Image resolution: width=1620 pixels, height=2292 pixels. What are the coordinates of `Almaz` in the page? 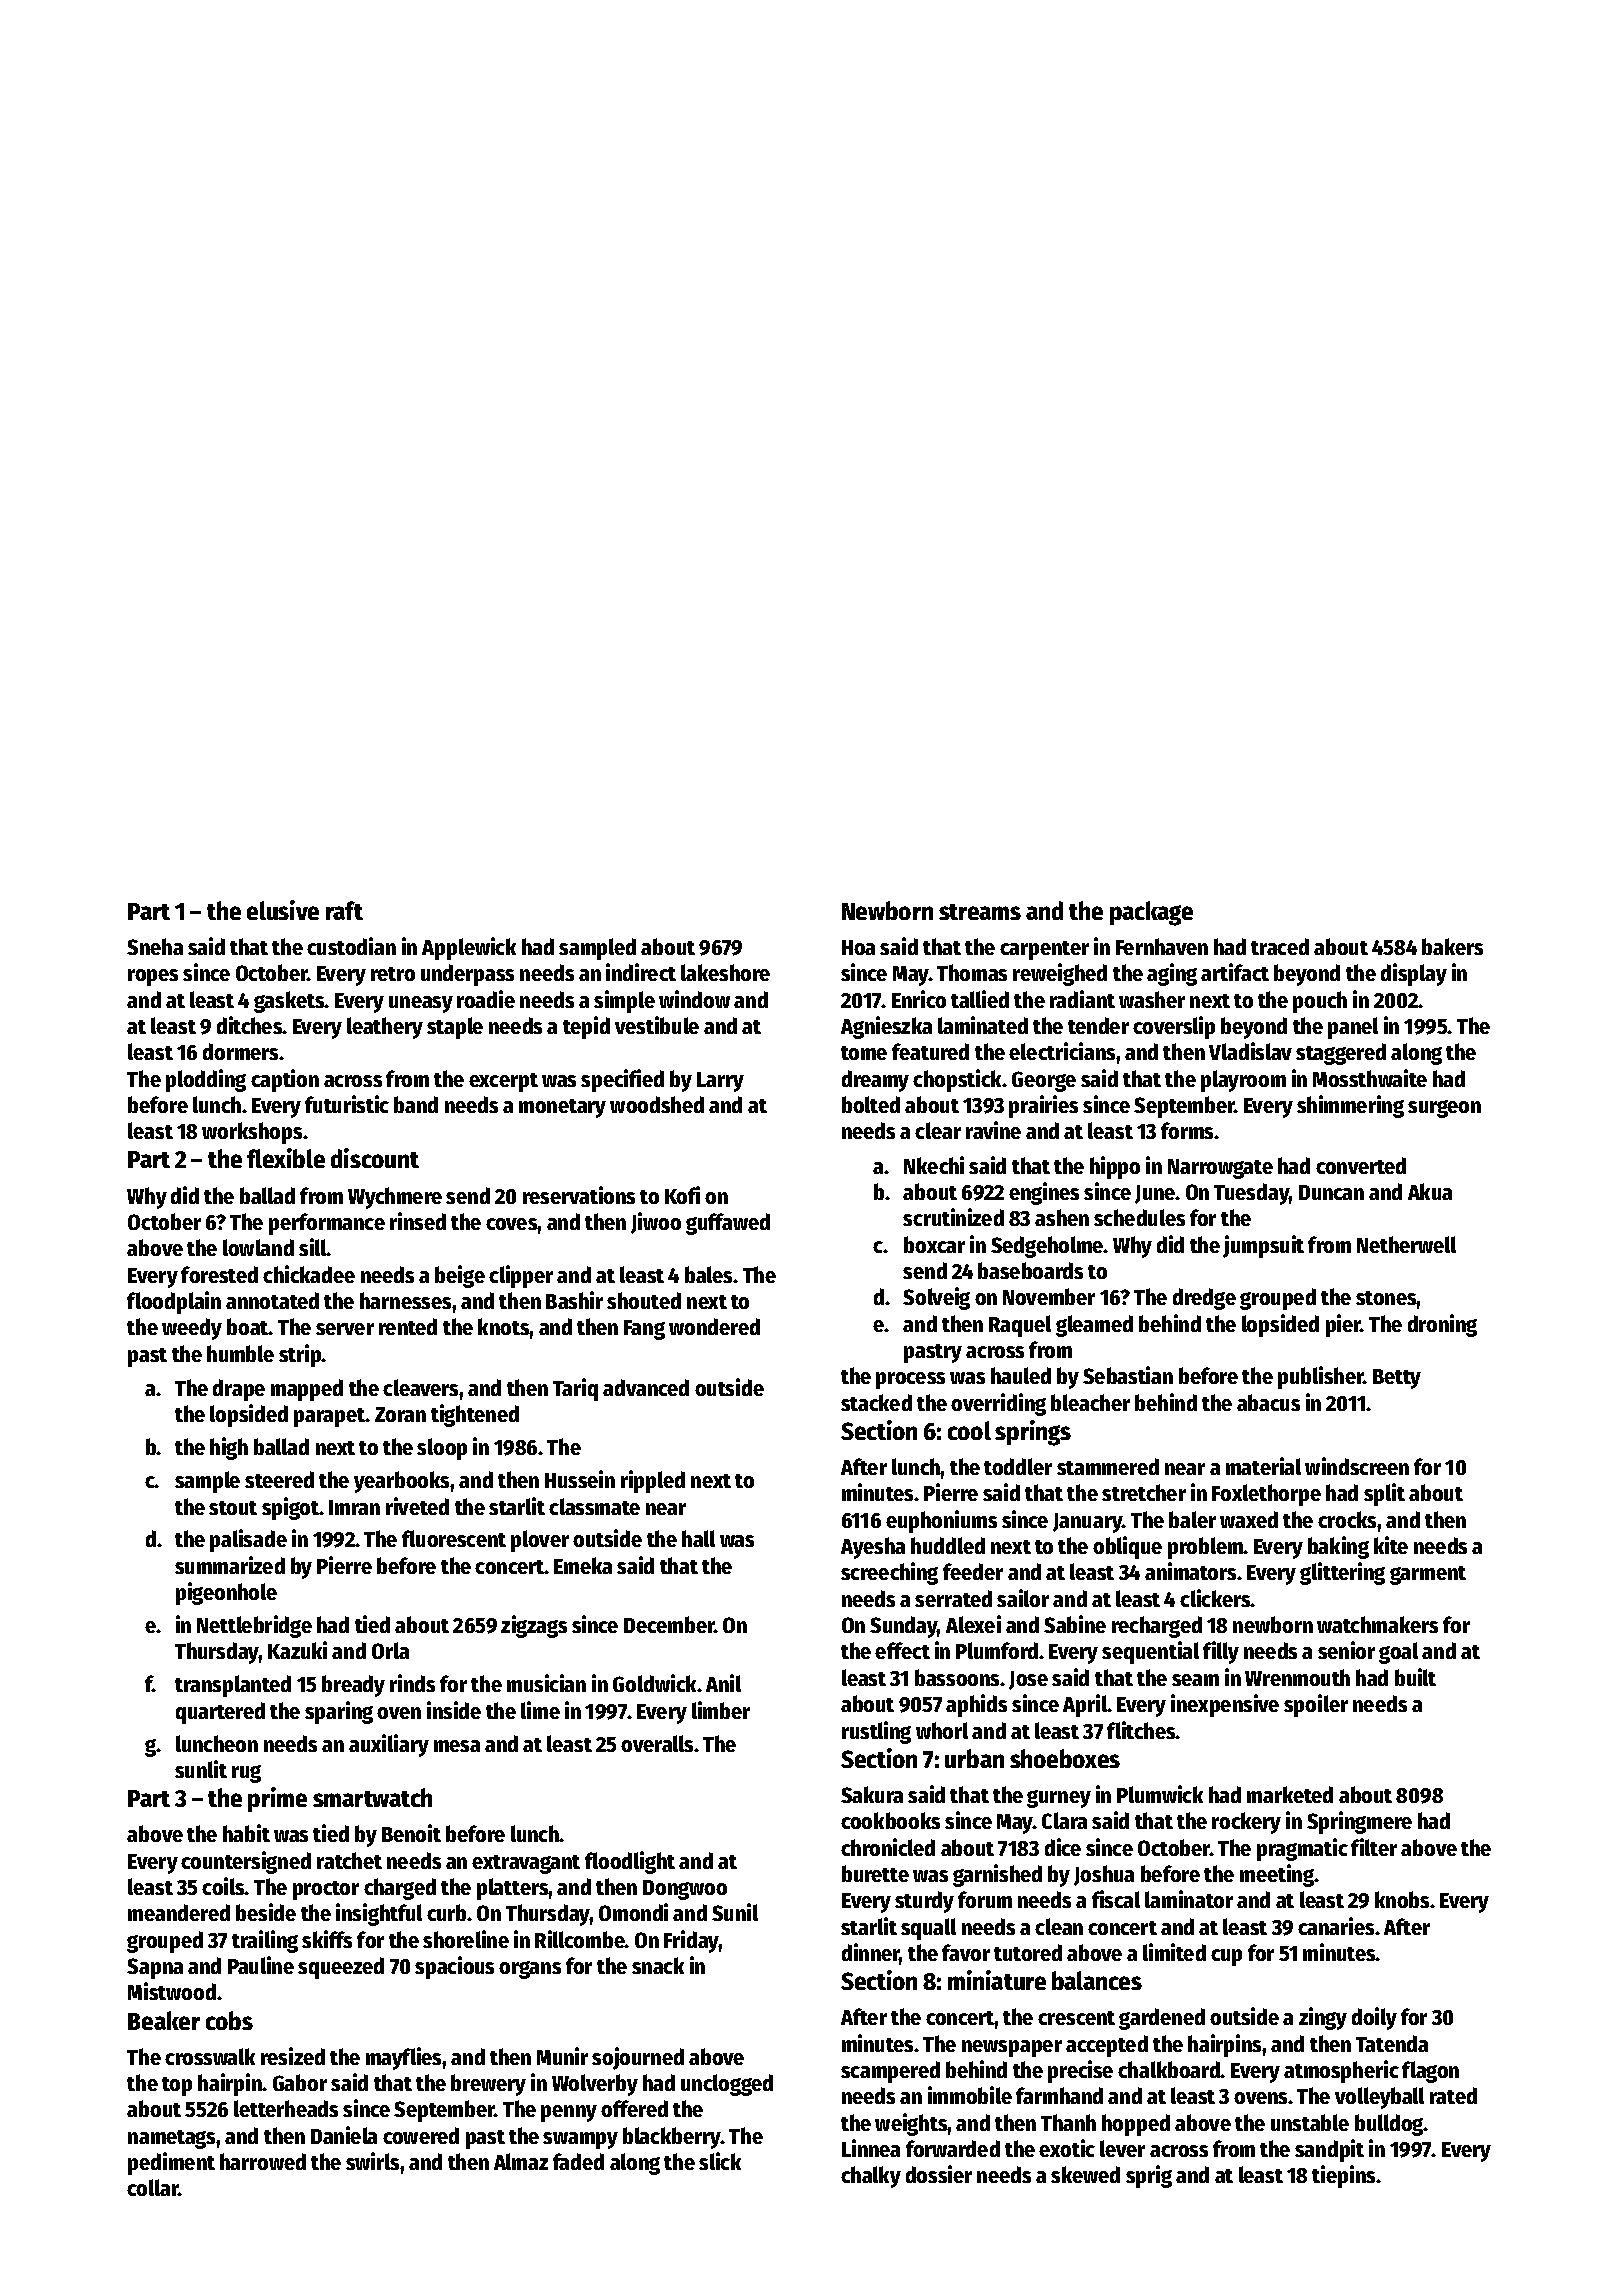 It's located at (521, 2161).
